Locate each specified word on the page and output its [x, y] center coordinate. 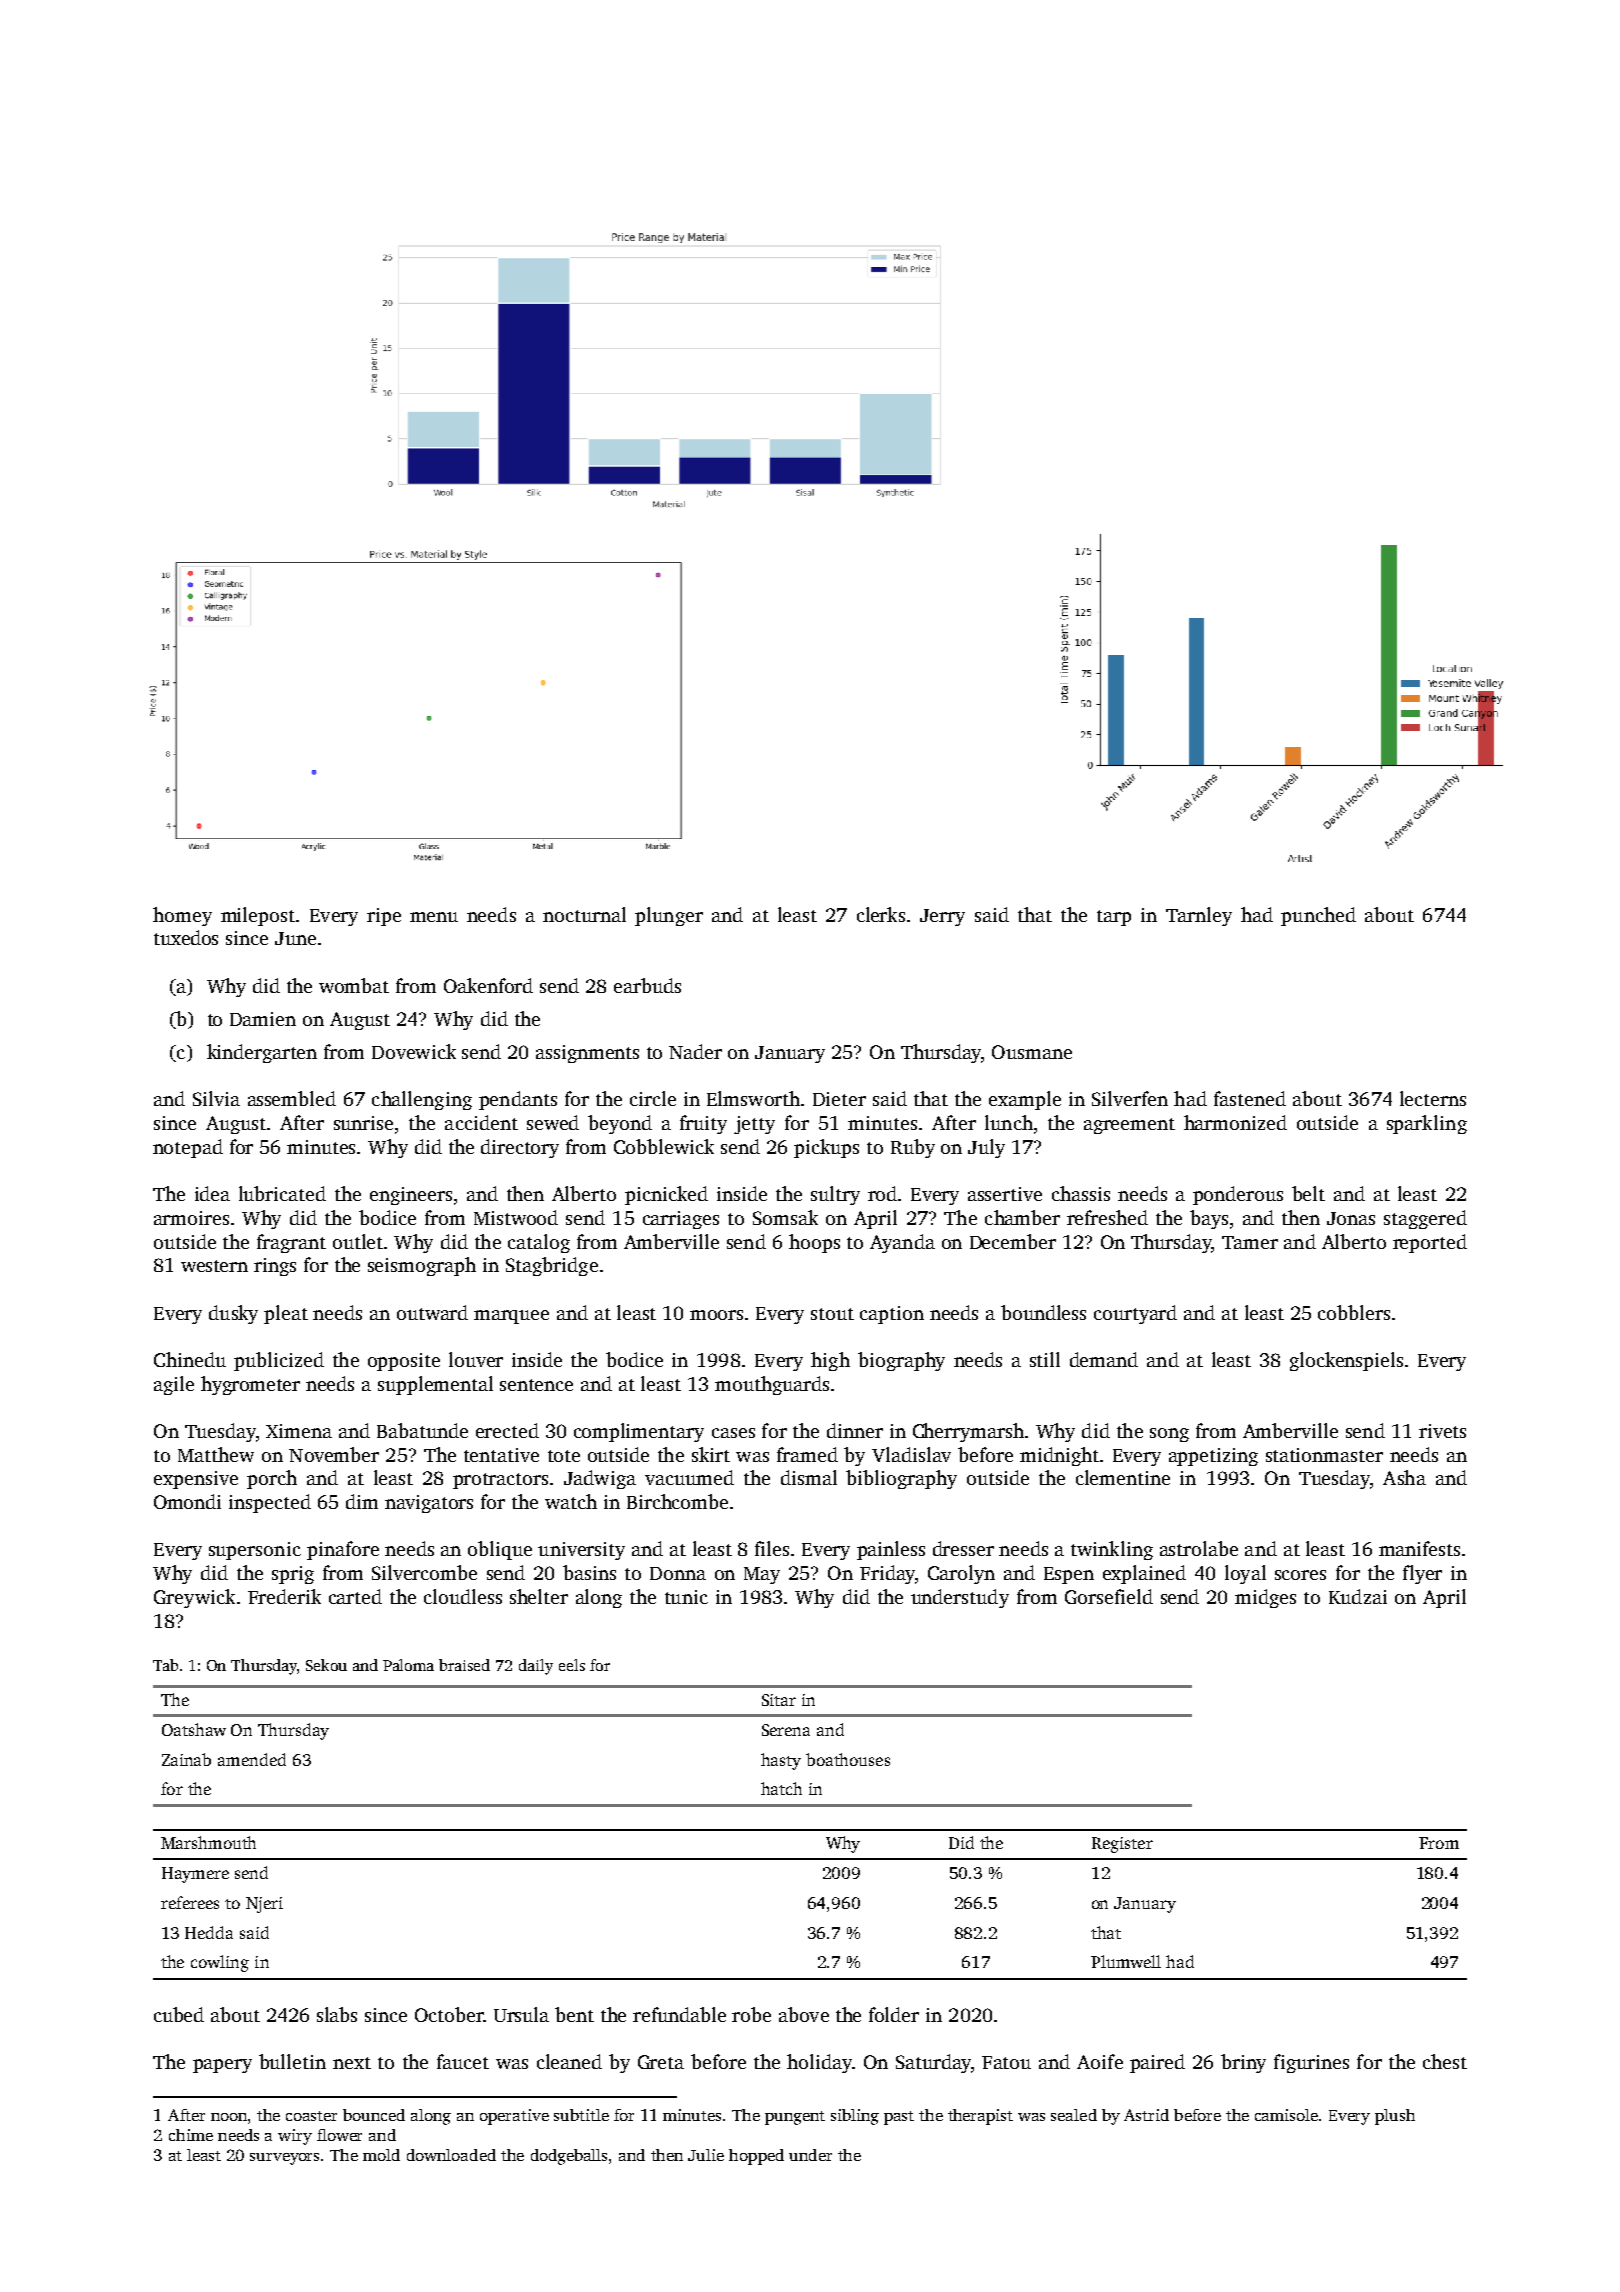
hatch [781, 1788]
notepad [188, 1148]
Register [1122, 1845]
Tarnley [1199, 916]
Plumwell [1126, 1961]
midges [1265, 1598]
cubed [179, 2014]
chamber [1022, 1217]
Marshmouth [208, 1842]
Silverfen [1130, 1098]
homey [182, 916]
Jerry [942, 917]
